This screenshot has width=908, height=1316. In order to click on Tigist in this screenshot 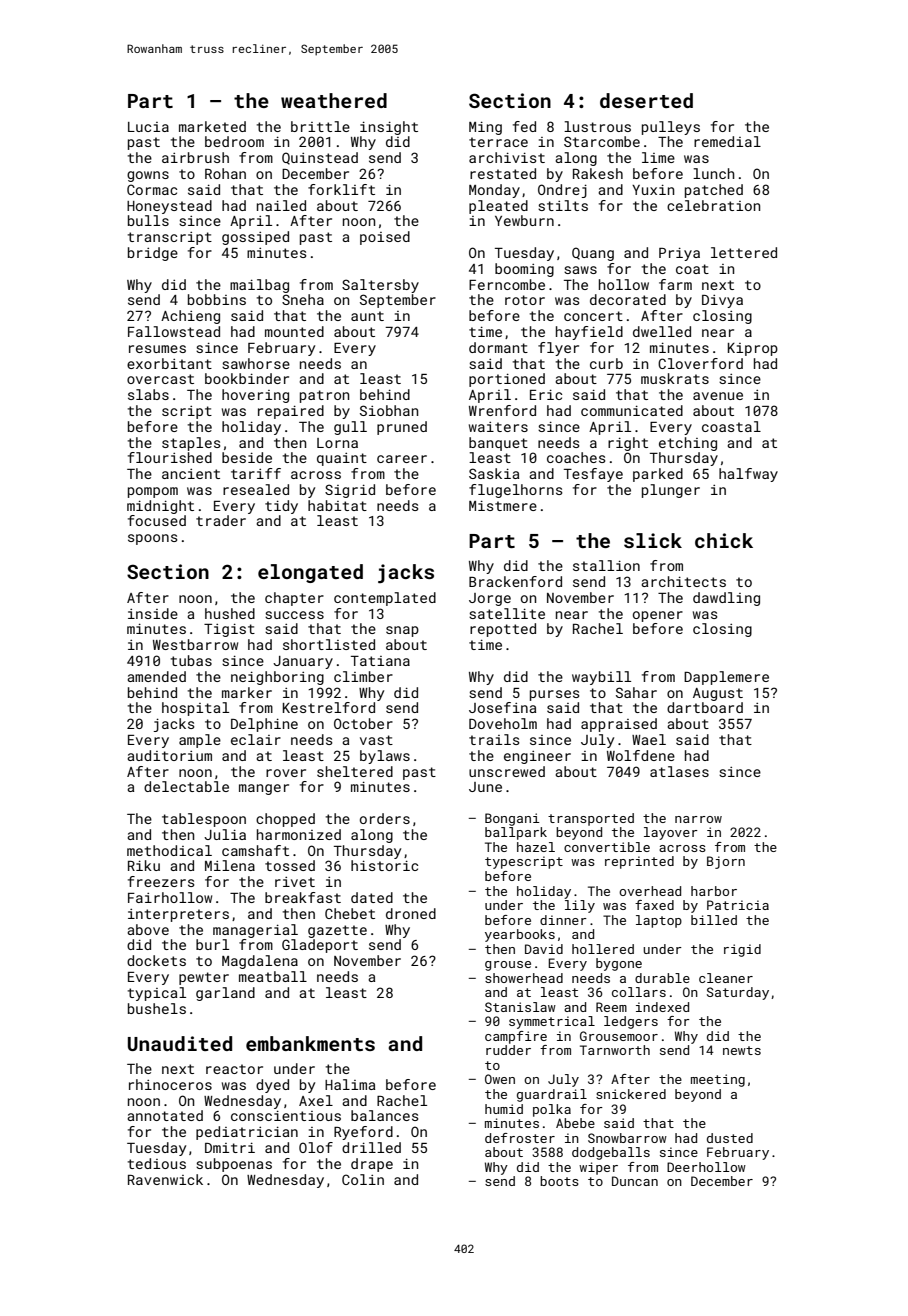, I will do `click(229, 630)`.
